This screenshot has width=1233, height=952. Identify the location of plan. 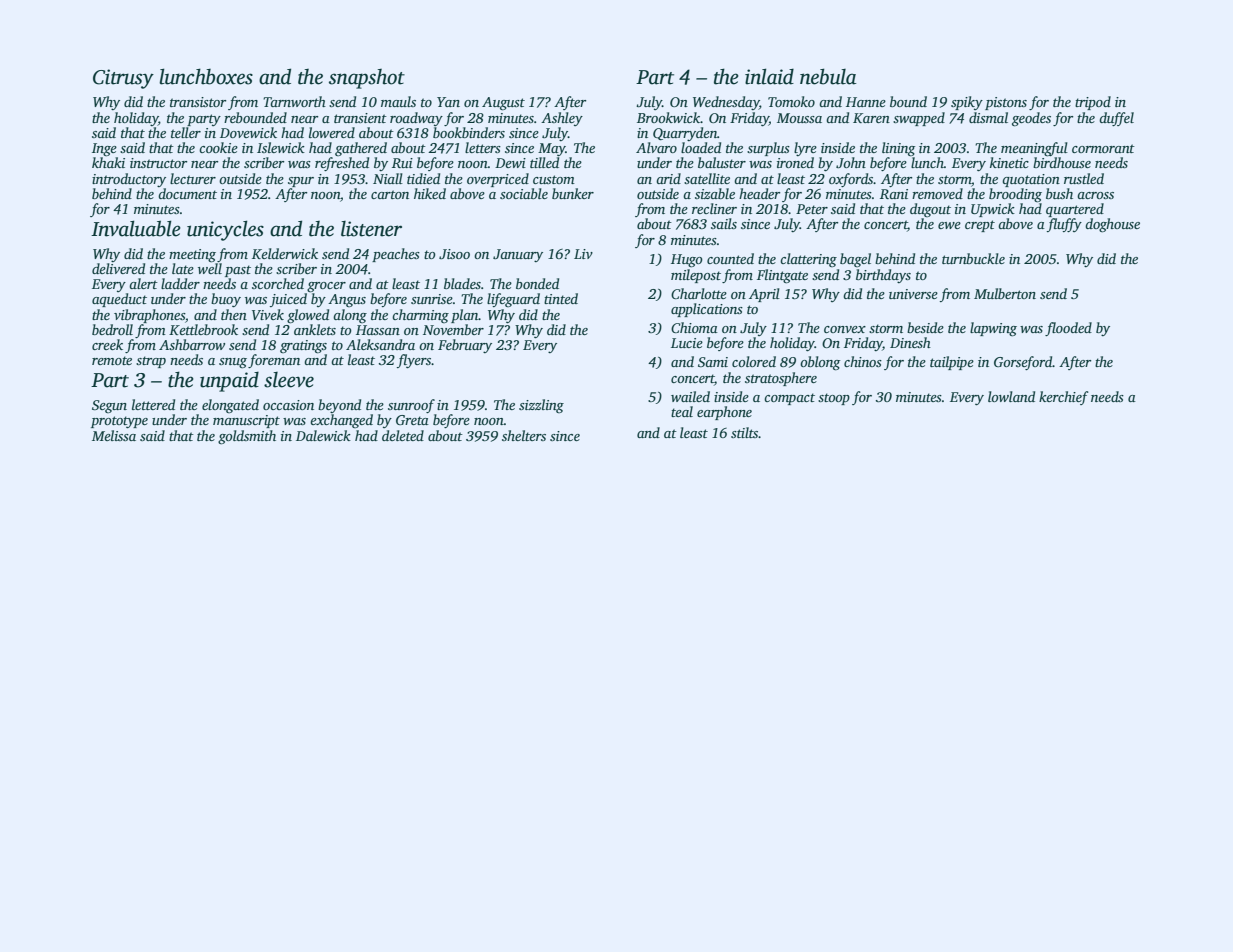
(465, 316).
